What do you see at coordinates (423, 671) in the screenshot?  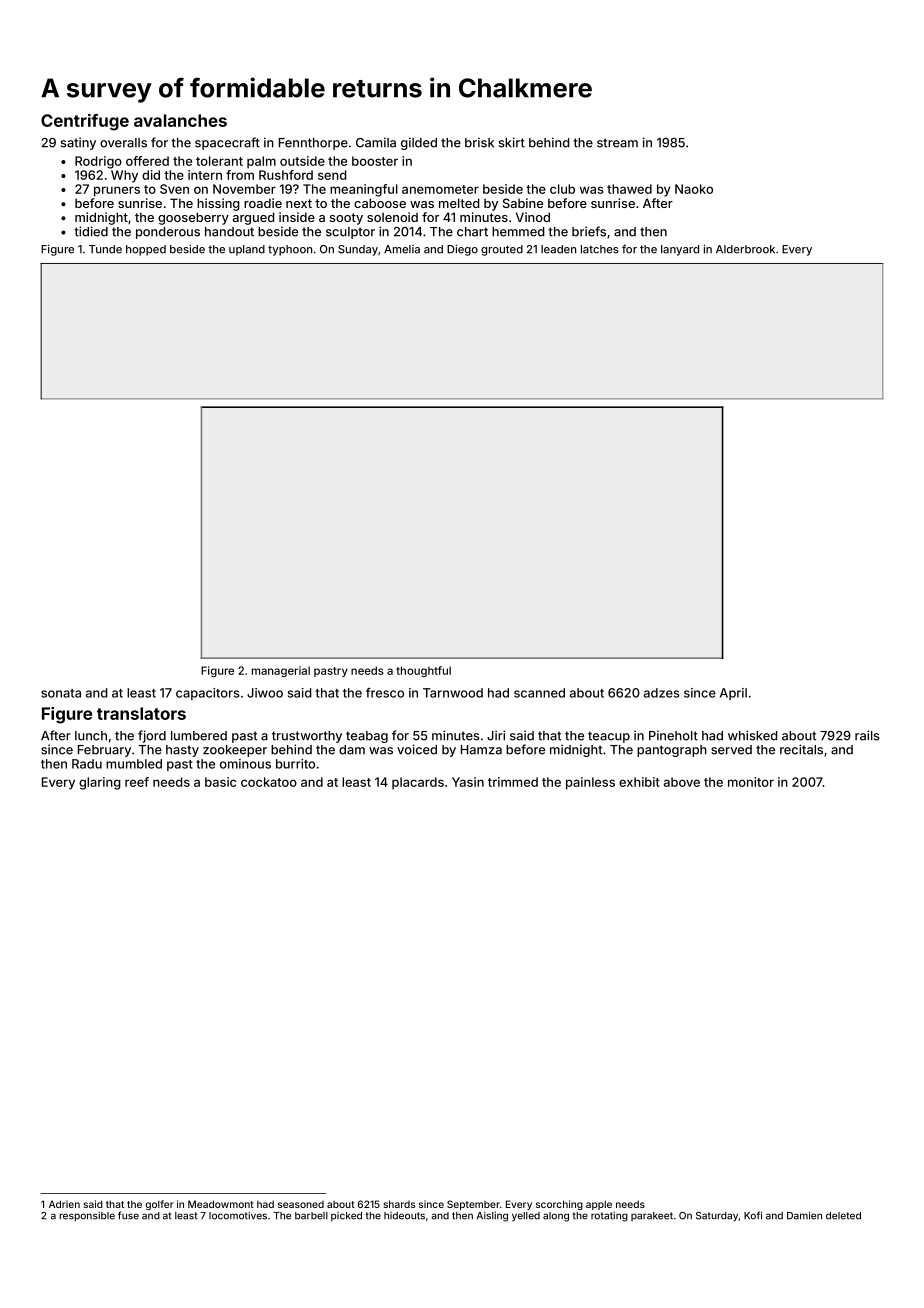 I see `thoughtful` at bounding box center [423, 671].
